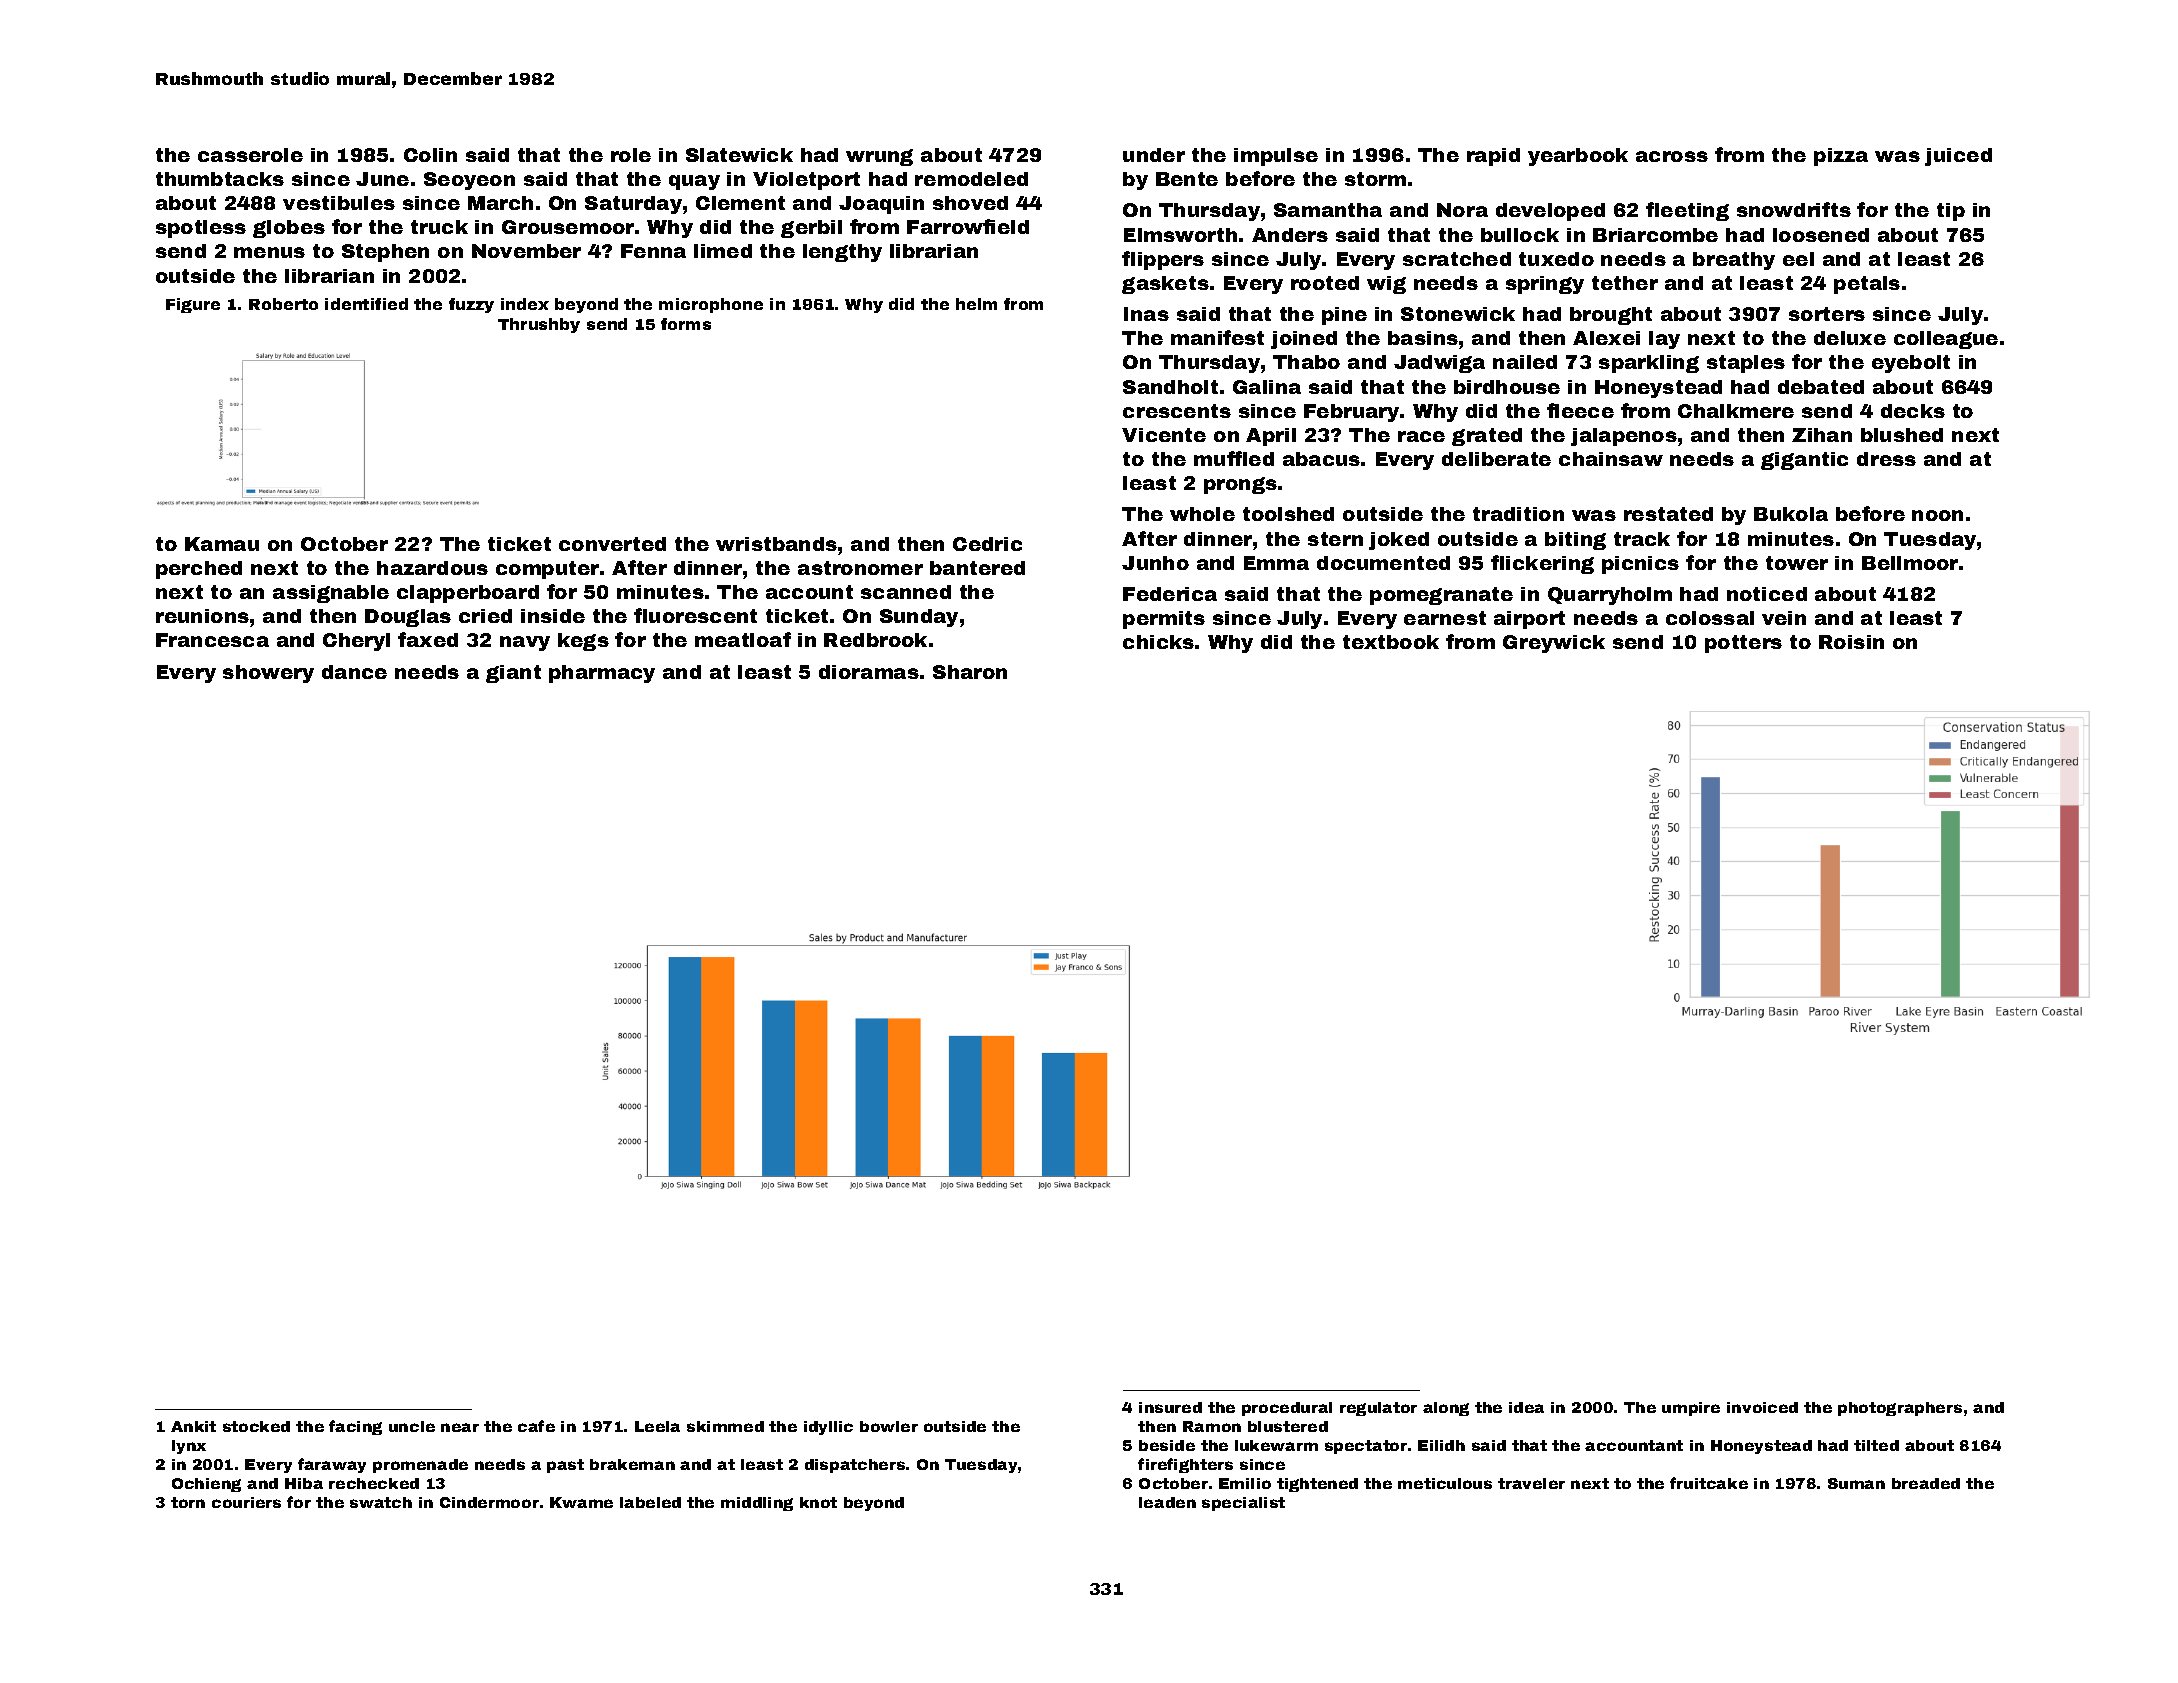 Image resolution: width=2178 pixels, height=1683 pixels. I want to click on under, so click(1154, 155).
